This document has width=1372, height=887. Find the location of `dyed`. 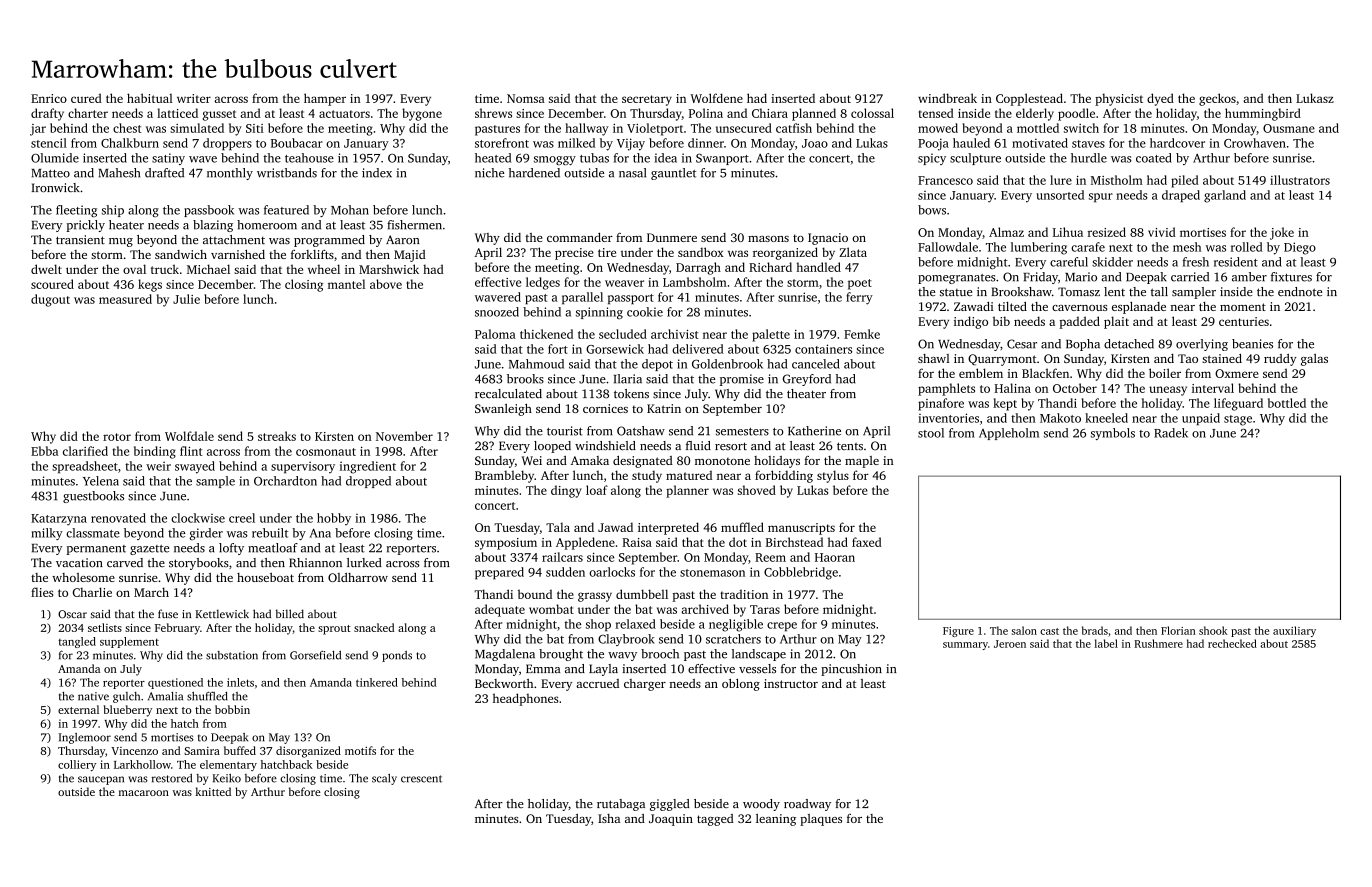

dyed is located at coordinates (1160, 99).
